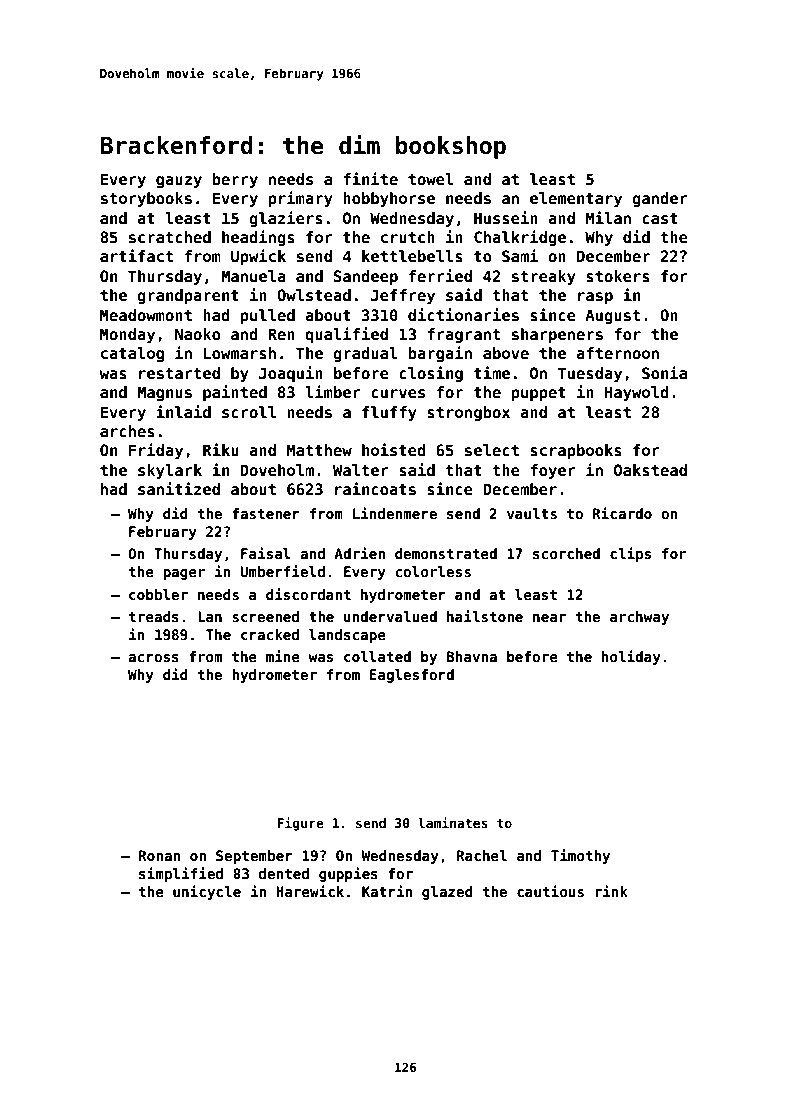  I want to click on arches, so click(127, 431).
